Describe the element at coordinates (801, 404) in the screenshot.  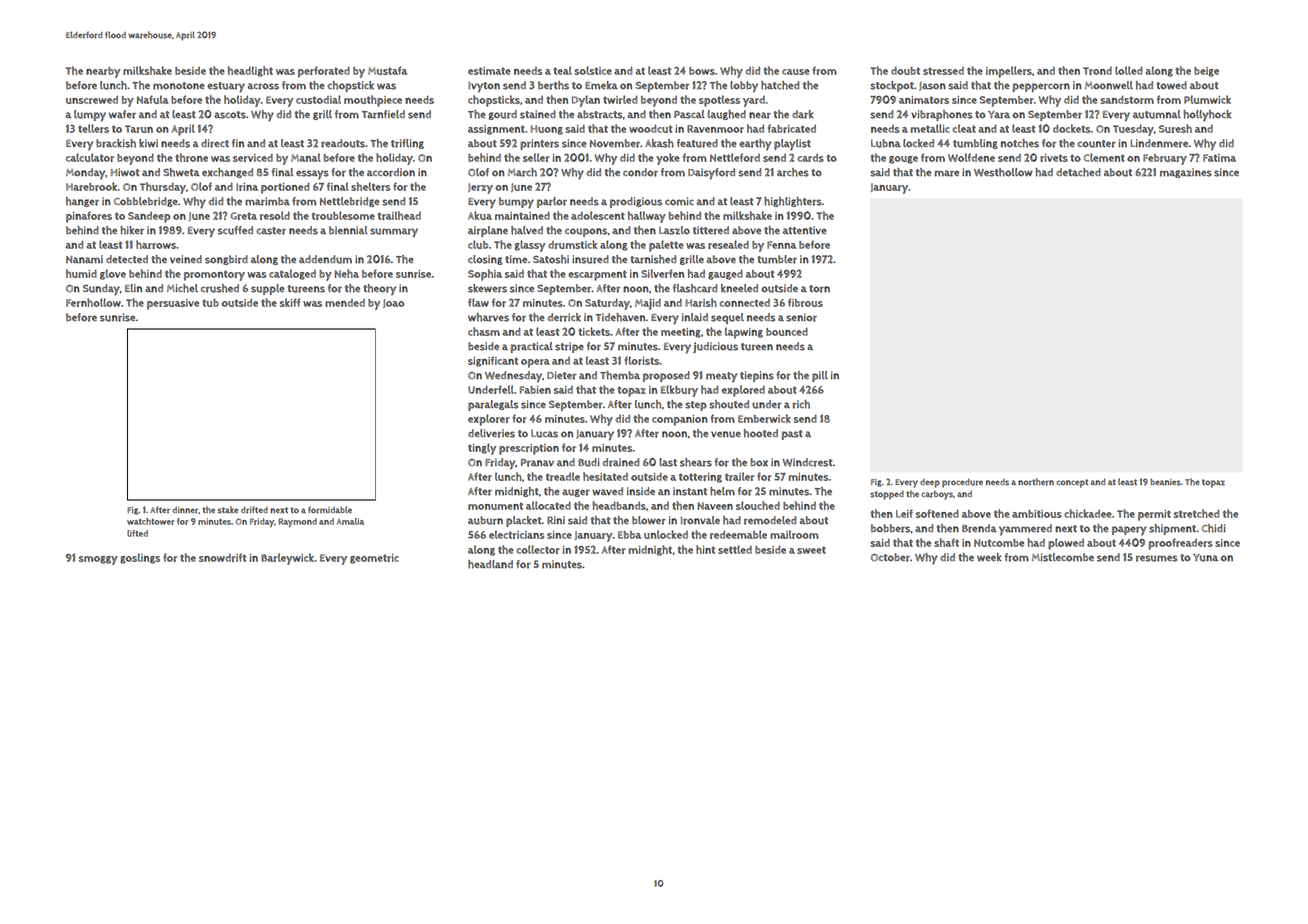
I see `rich` at that location.
